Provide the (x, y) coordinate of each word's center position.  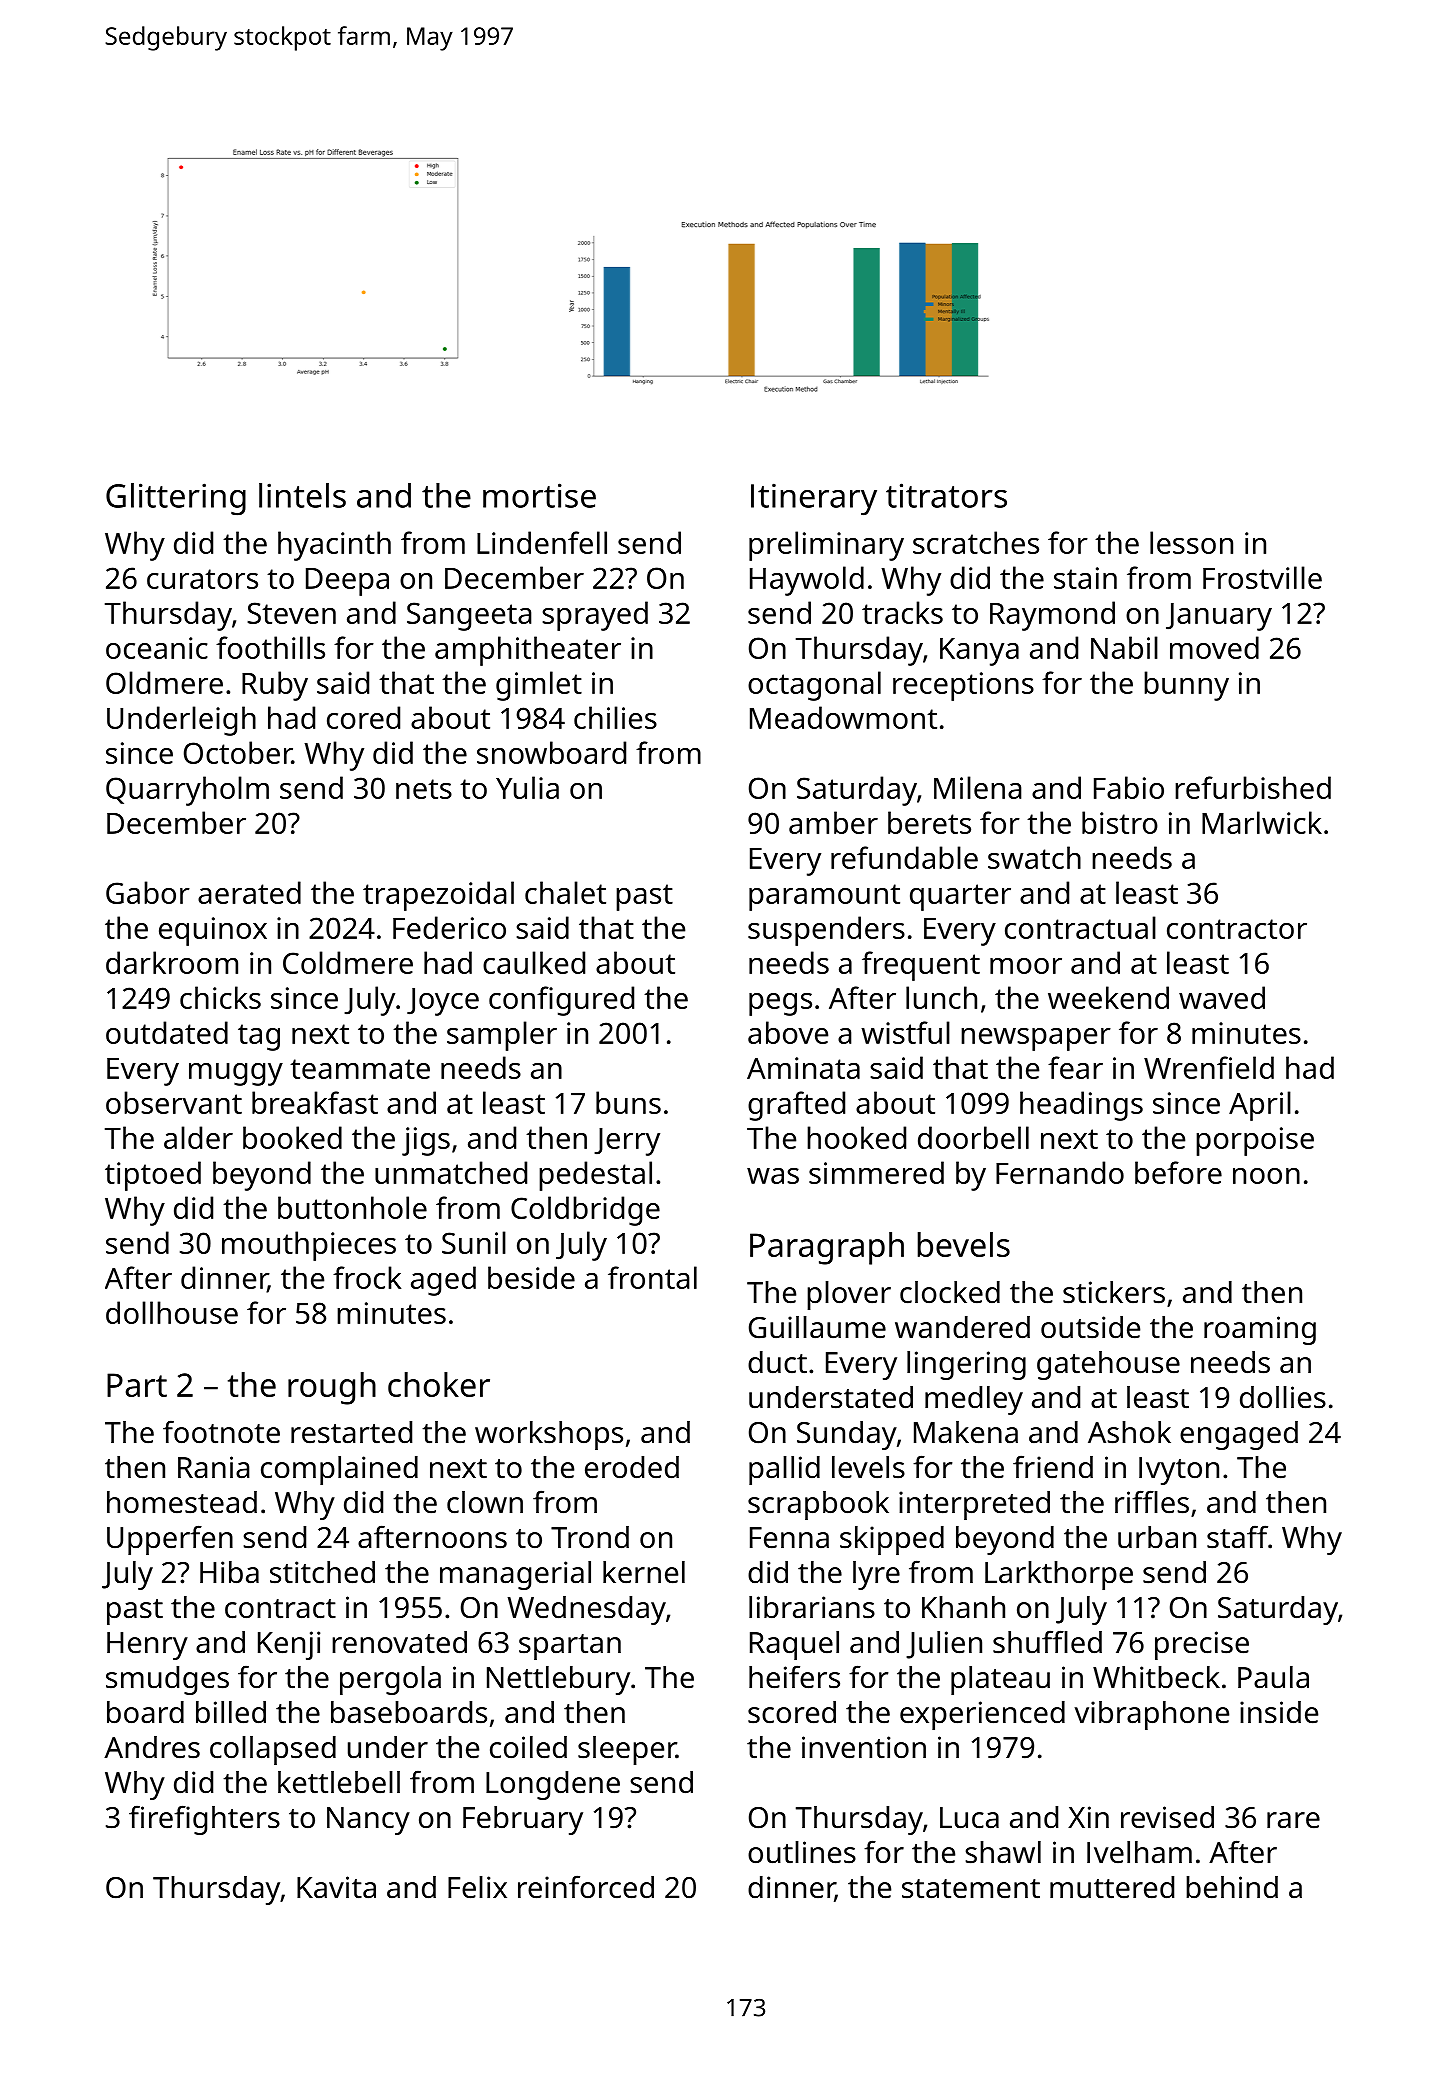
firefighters (204, 1820)
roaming (1260, 1330)
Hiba (229, 1572)
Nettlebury (558, 1680)
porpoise (1255, 1141)
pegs (780, 1004)
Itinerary (814, 499)
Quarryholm (187, 791)
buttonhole (352, 1207)
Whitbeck (1156, 1677)
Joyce (443, 1002)
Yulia (527, 787)
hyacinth (334, 546)
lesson (1191, 542)
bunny (1186, 686)
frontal (652, 1277)
